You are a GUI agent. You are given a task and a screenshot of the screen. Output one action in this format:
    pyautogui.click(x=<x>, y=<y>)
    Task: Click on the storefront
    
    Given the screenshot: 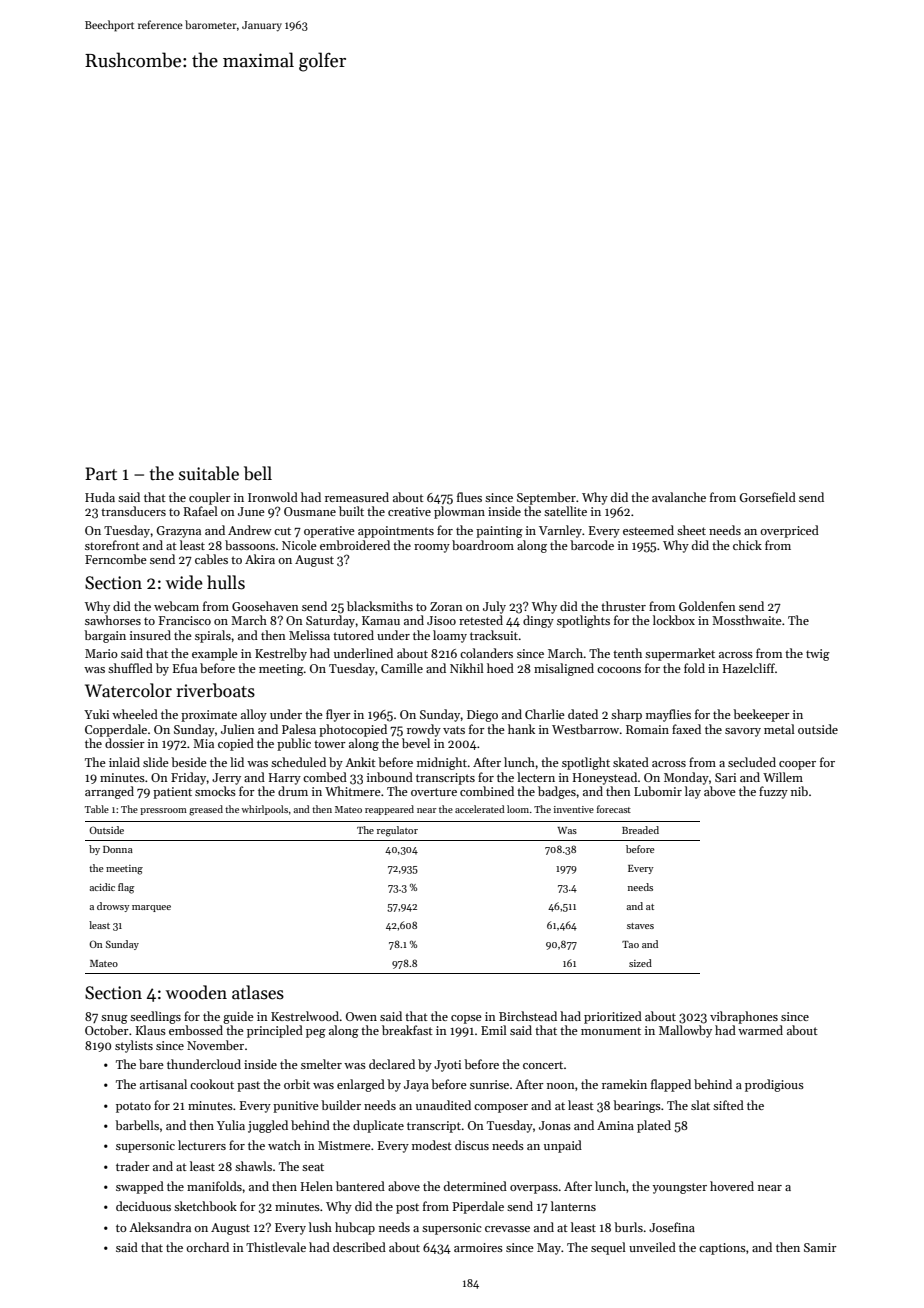 What is the action you would take?
    pyautogui.click(x=112, y=545)
